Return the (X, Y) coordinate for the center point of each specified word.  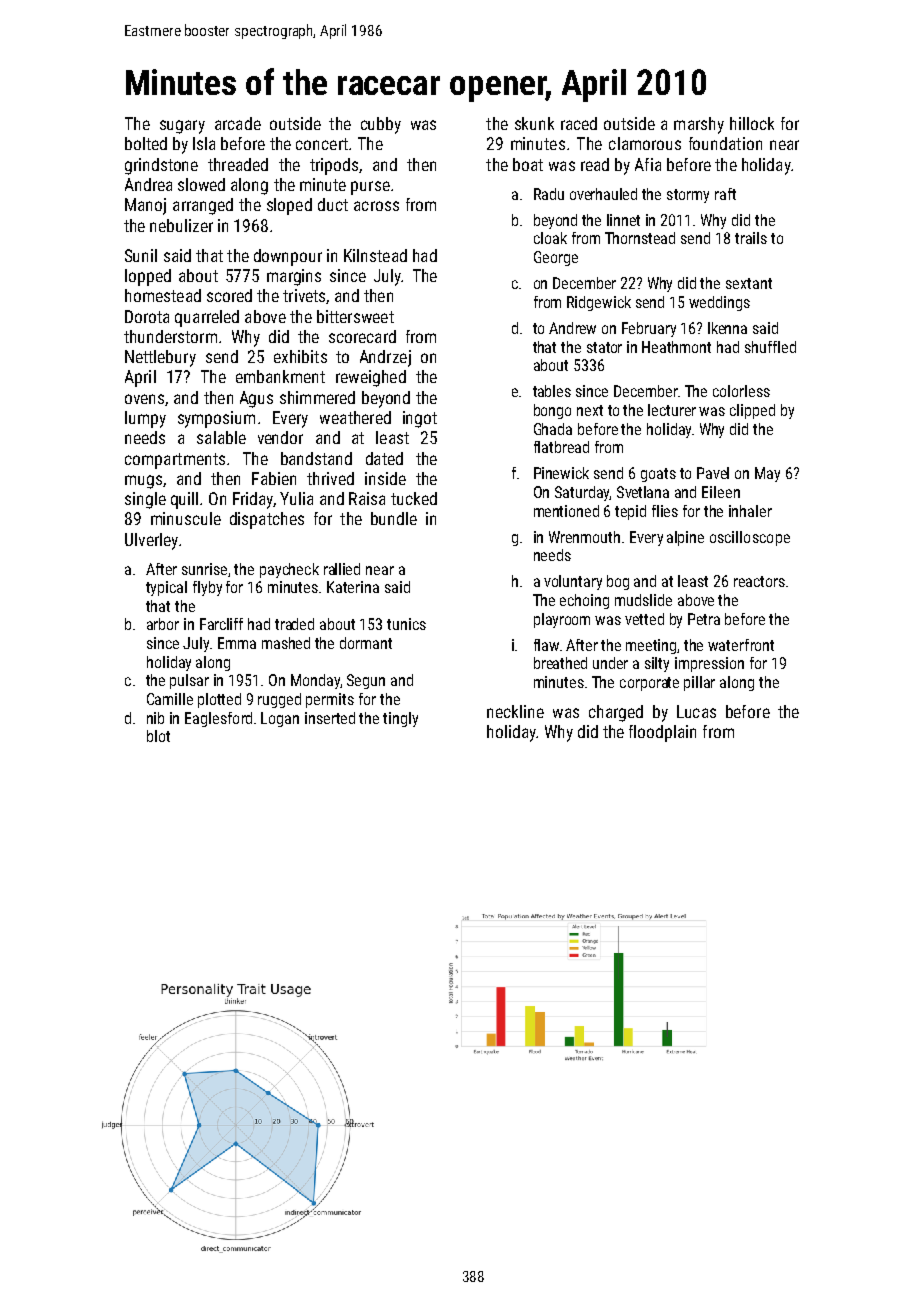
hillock (752, 123)
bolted (146, 143)
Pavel (713, 473)
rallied (342, 569)
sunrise (204, 569)
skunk (534, 123)
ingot (420, 419)
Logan (280, 719)
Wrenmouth (584, 537)
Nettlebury (160, 358)
